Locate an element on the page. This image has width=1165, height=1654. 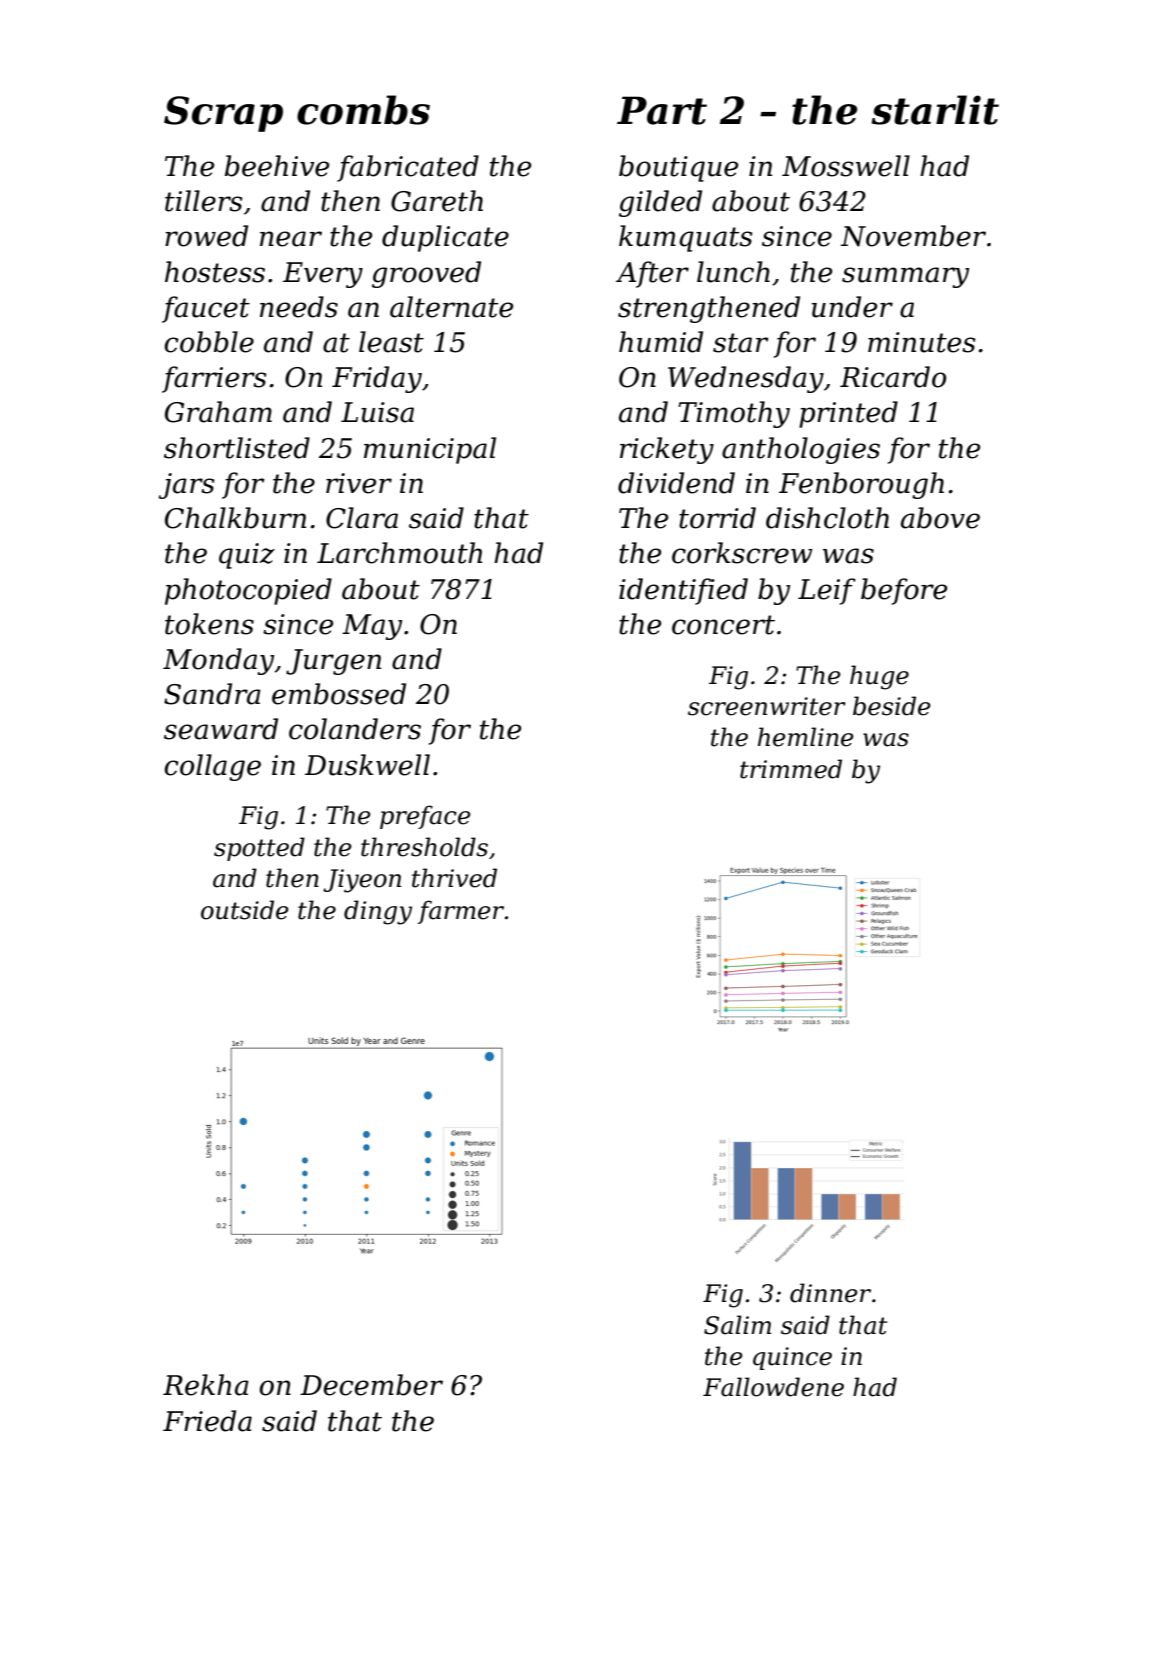
summary is located at coordinates (905, 277).
